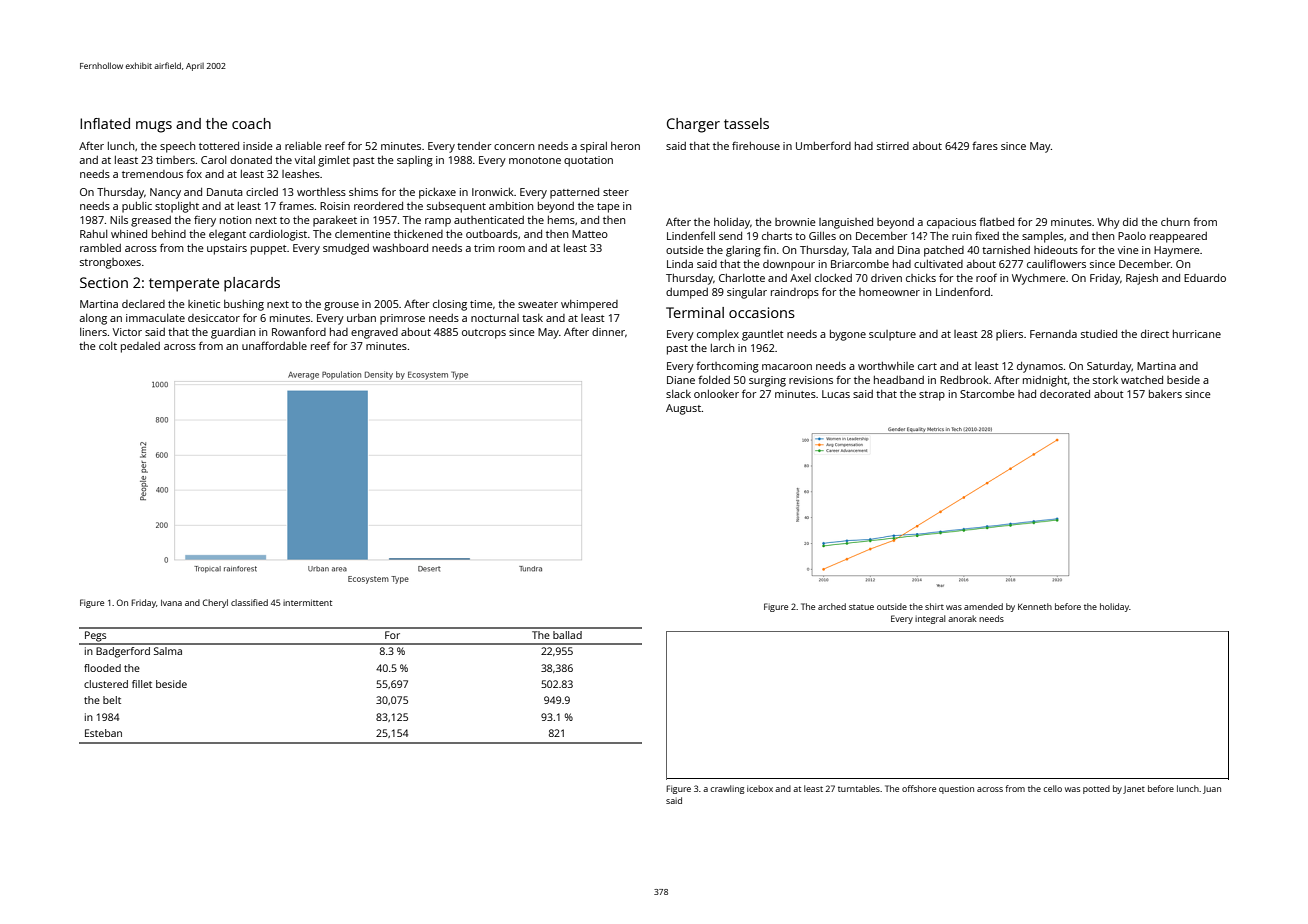  What do you see at coordinates (171, 603) in the document?
I see `Ivana` at bounding box center [171, 603].
